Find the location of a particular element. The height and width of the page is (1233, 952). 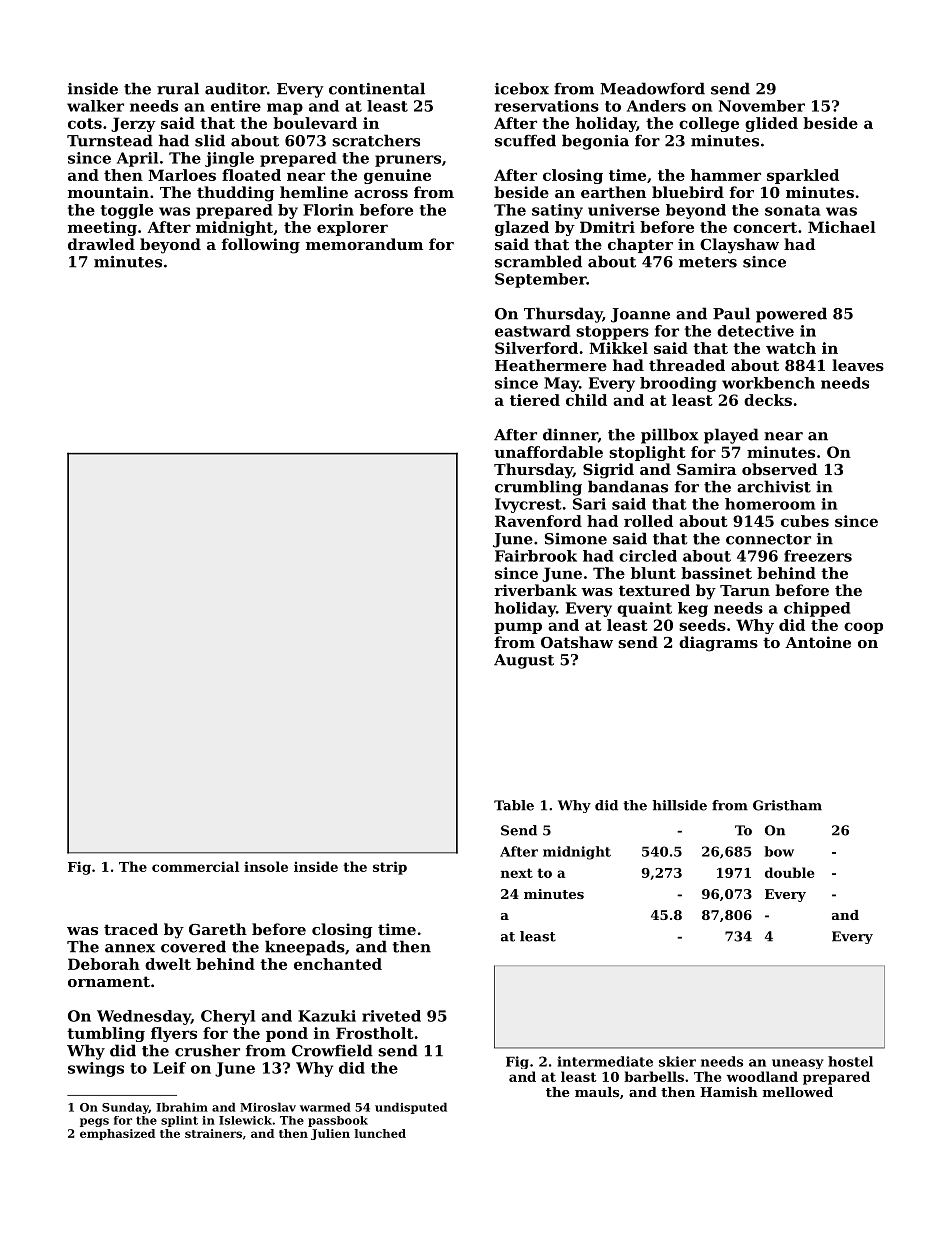

chipped is located at coordinates (817, 609).
